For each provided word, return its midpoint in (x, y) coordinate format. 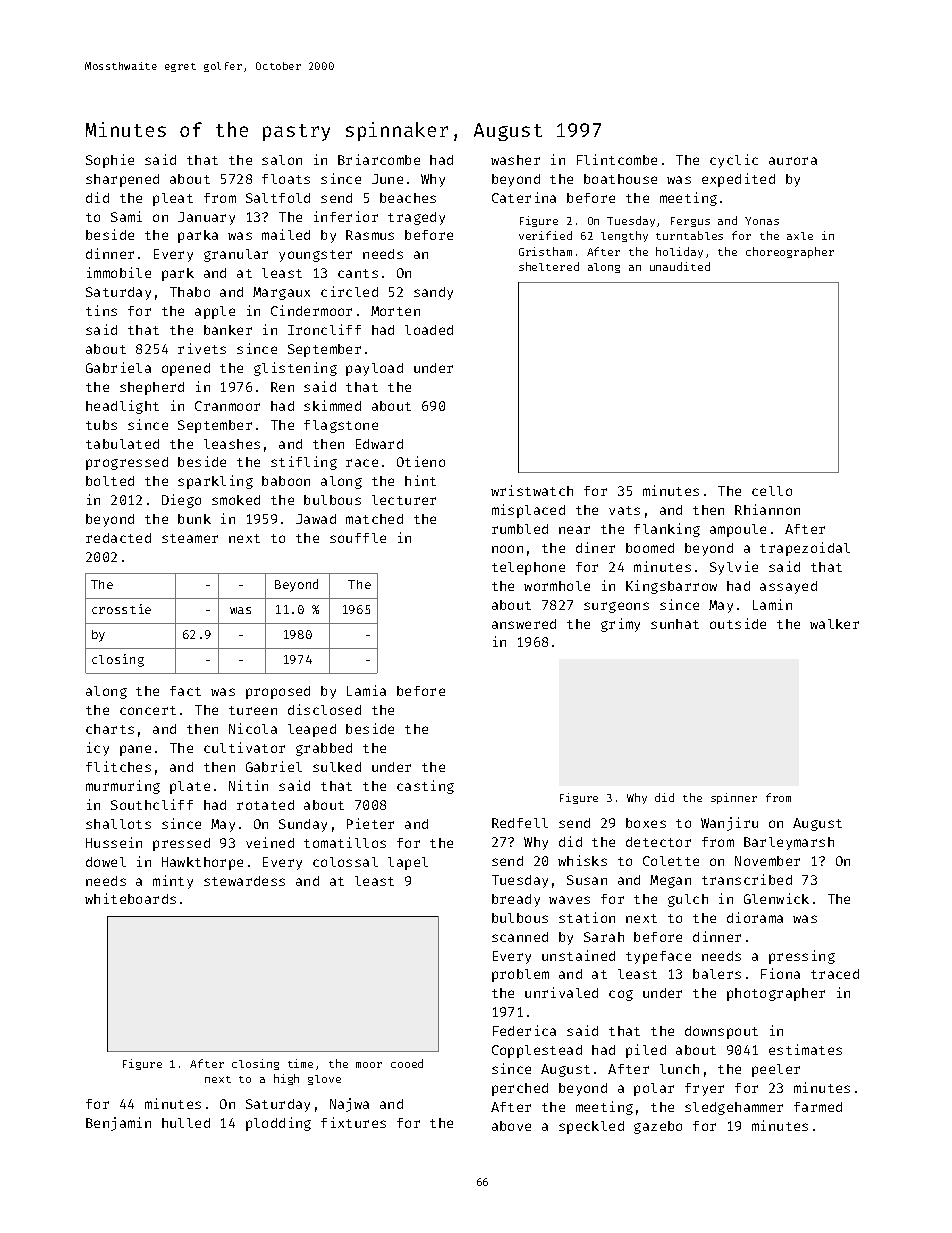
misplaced (528, 511)
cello (772, 491)
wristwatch (532, 490)
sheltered (549, 266)
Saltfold (278, 198)
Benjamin (118, 1124)
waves (569, 900)
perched (520, 1089)
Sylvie (734, 568)
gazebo (658, 1127)
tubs (101, 425)
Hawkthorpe (202, 863)
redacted (118, 538)
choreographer (790, 252)
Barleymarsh (789, 843)
